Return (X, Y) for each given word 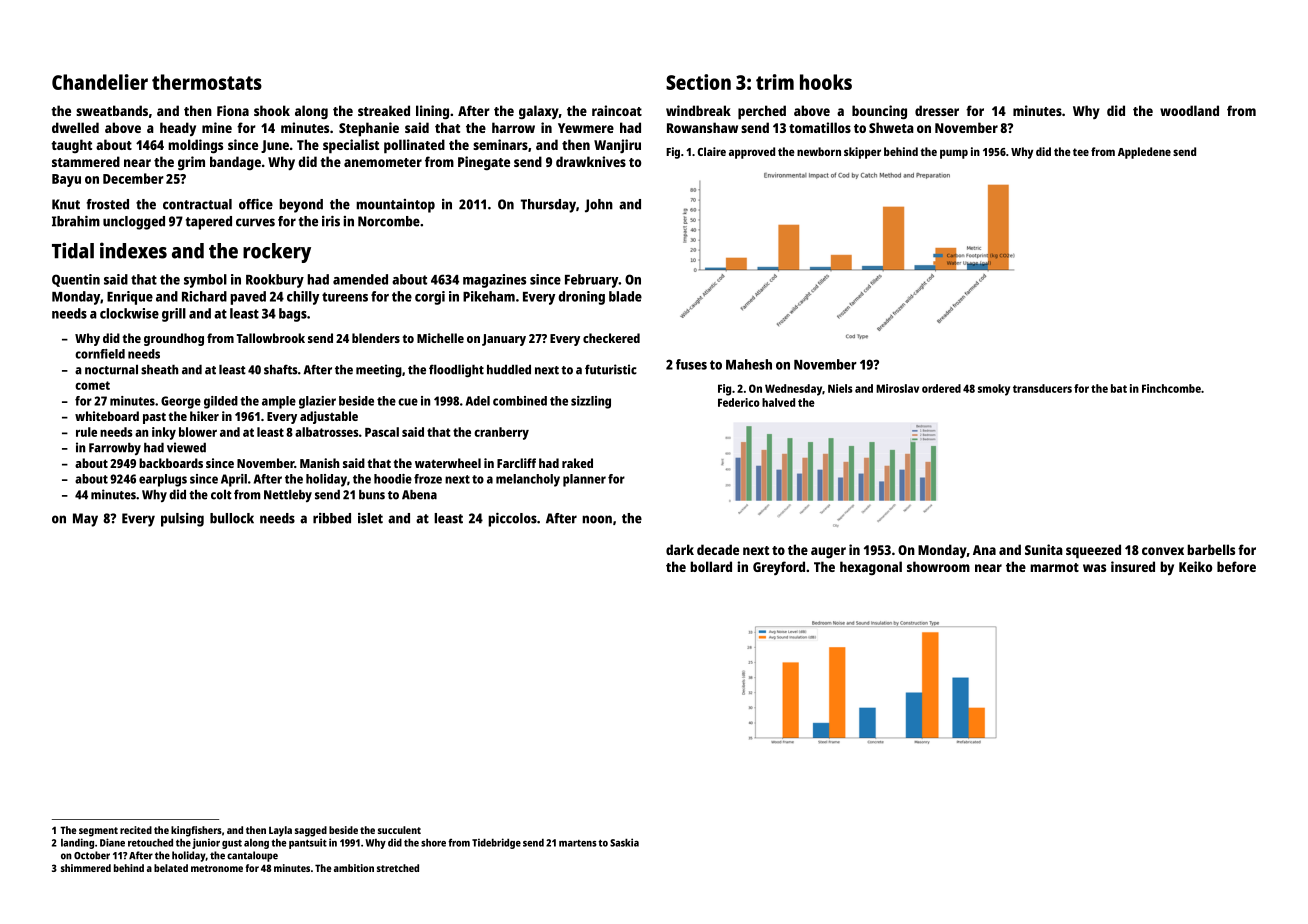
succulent (399, 830)
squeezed (1093, 551)
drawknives (591, 161)
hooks (826, 82)
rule (86, 432)
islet (370, 518)
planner (584, 480)
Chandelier (100, 82)
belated (171, 868)
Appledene (1144, 153)
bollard (711, 566)
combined (520, 401)
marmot (1054, 567)
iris (331, 221)
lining (432, 112)
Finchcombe (1171, 388)
